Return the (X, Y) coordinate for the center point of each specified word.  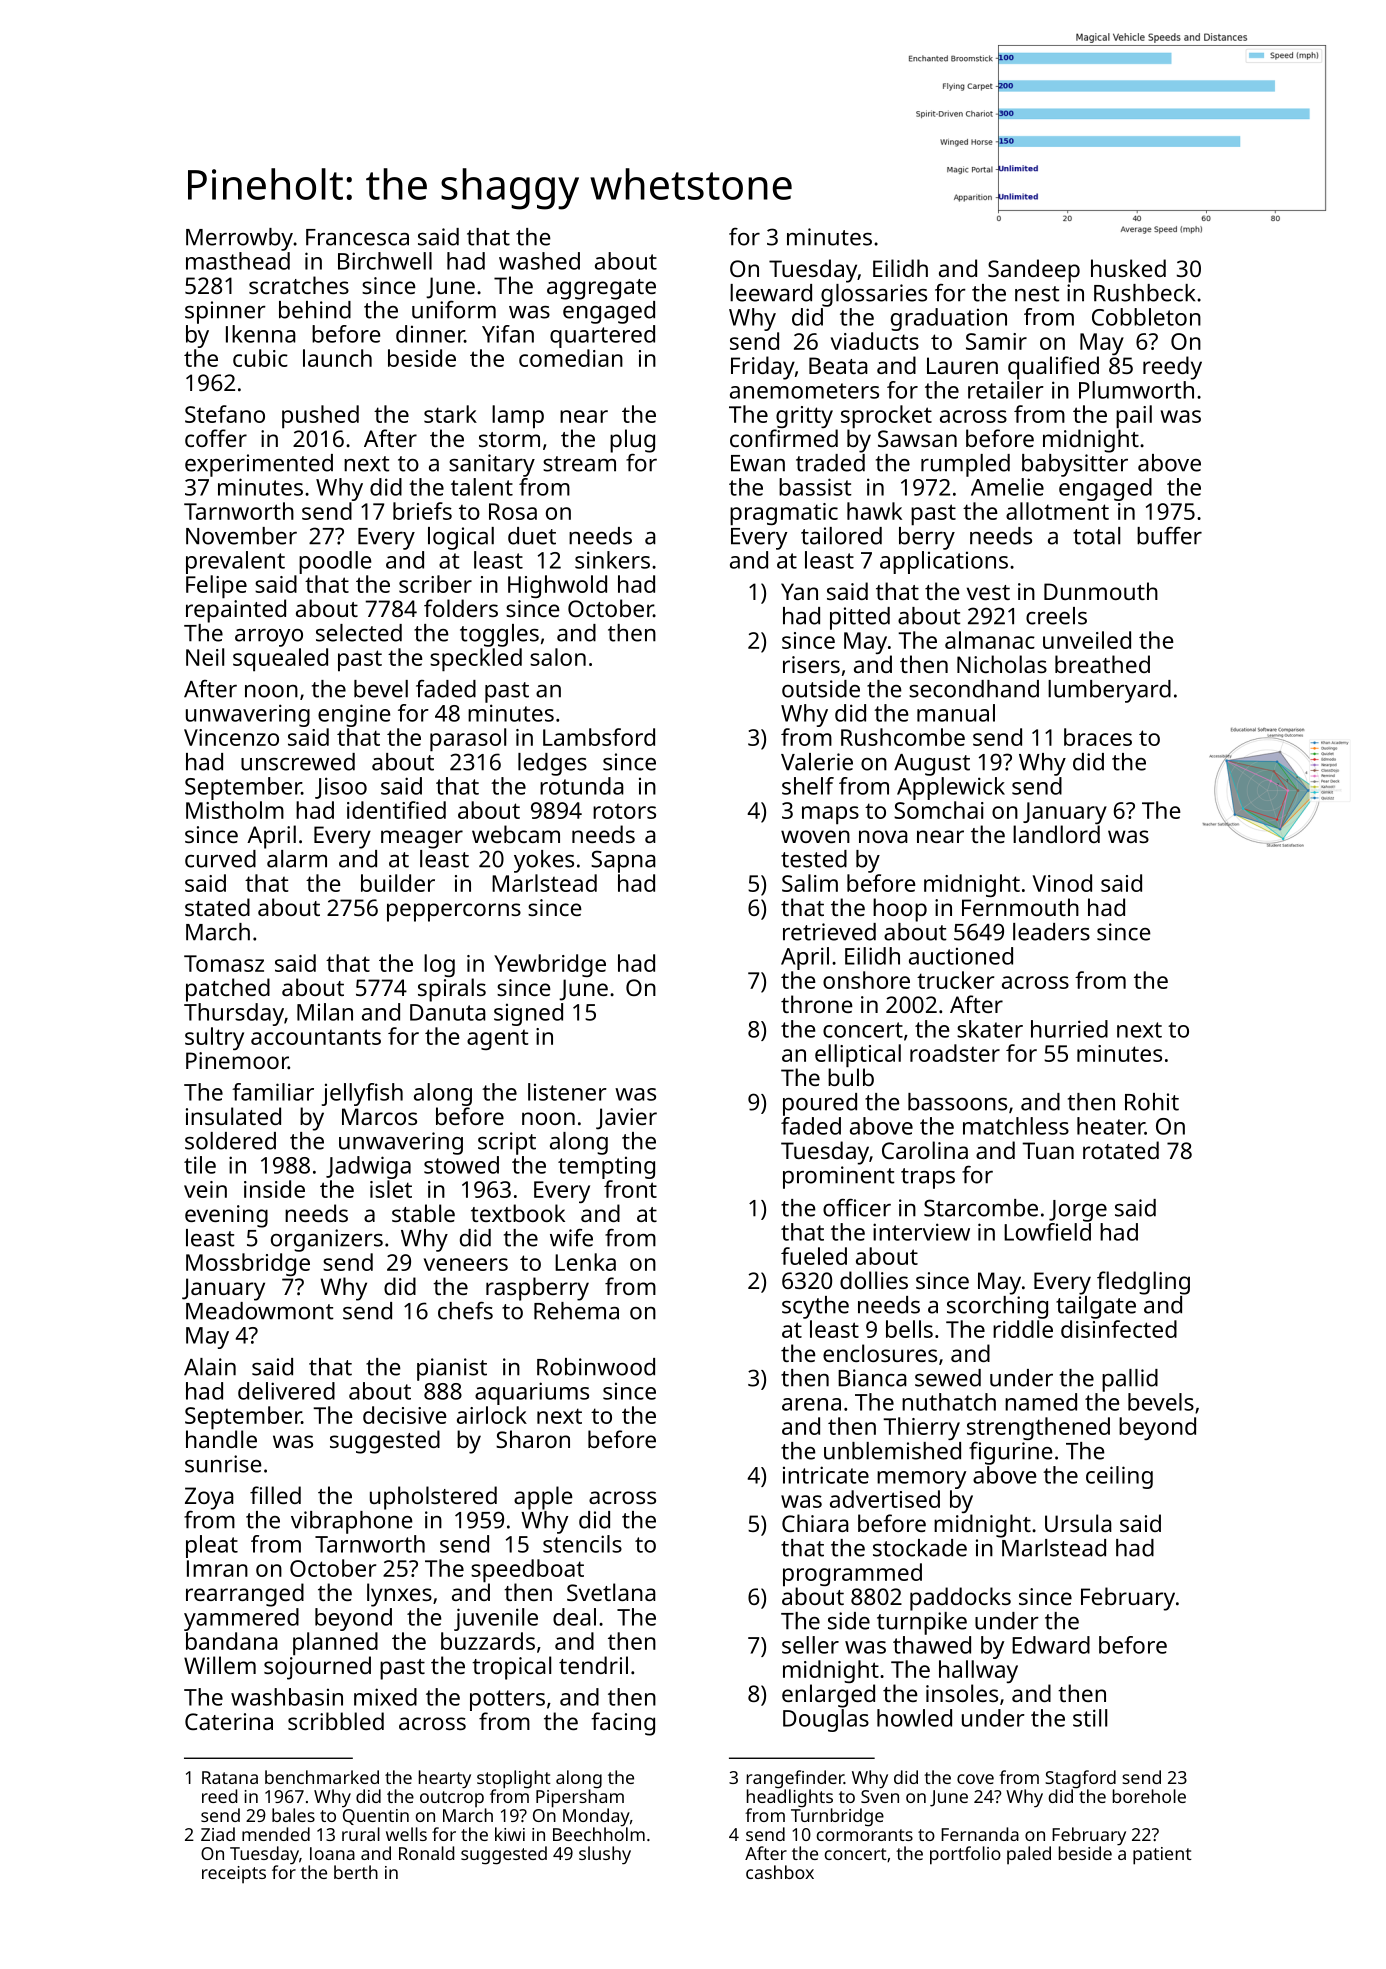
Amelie (1007, 487)
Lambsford (599, 737)
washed (539, 261)
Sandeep (1034, 271)
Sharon (533, 1439)
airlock (492, 1415)
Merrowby (239, 239)
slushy (605, 1855)
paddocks (960, 1599)
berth (356, 1872)
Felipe (216, 587)
